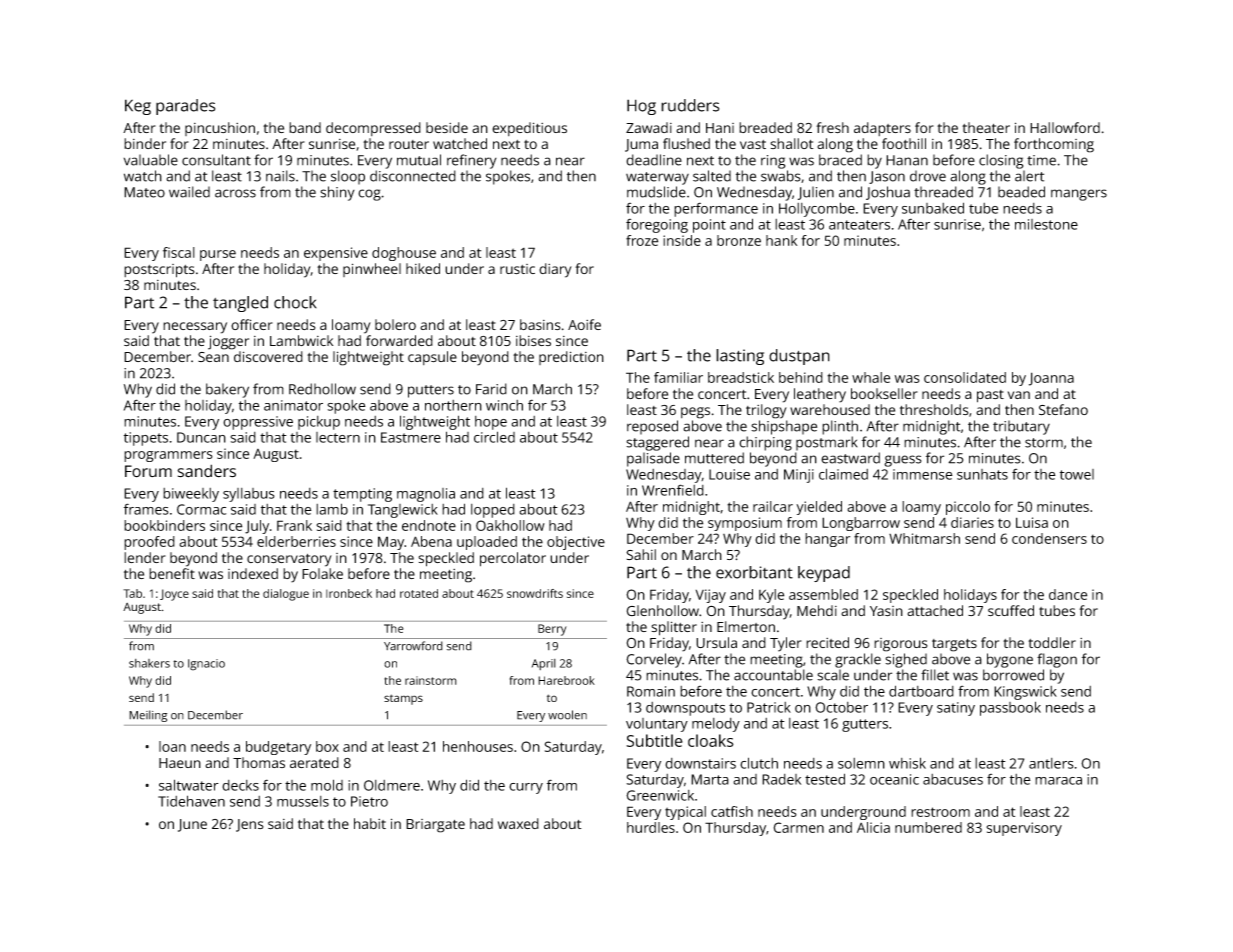 This screenshot has width=1233, height=952. What do you see at coordinates (1063, 410) in the screenshot?
I see `Stefano` at bounding box center [1063, 410].
